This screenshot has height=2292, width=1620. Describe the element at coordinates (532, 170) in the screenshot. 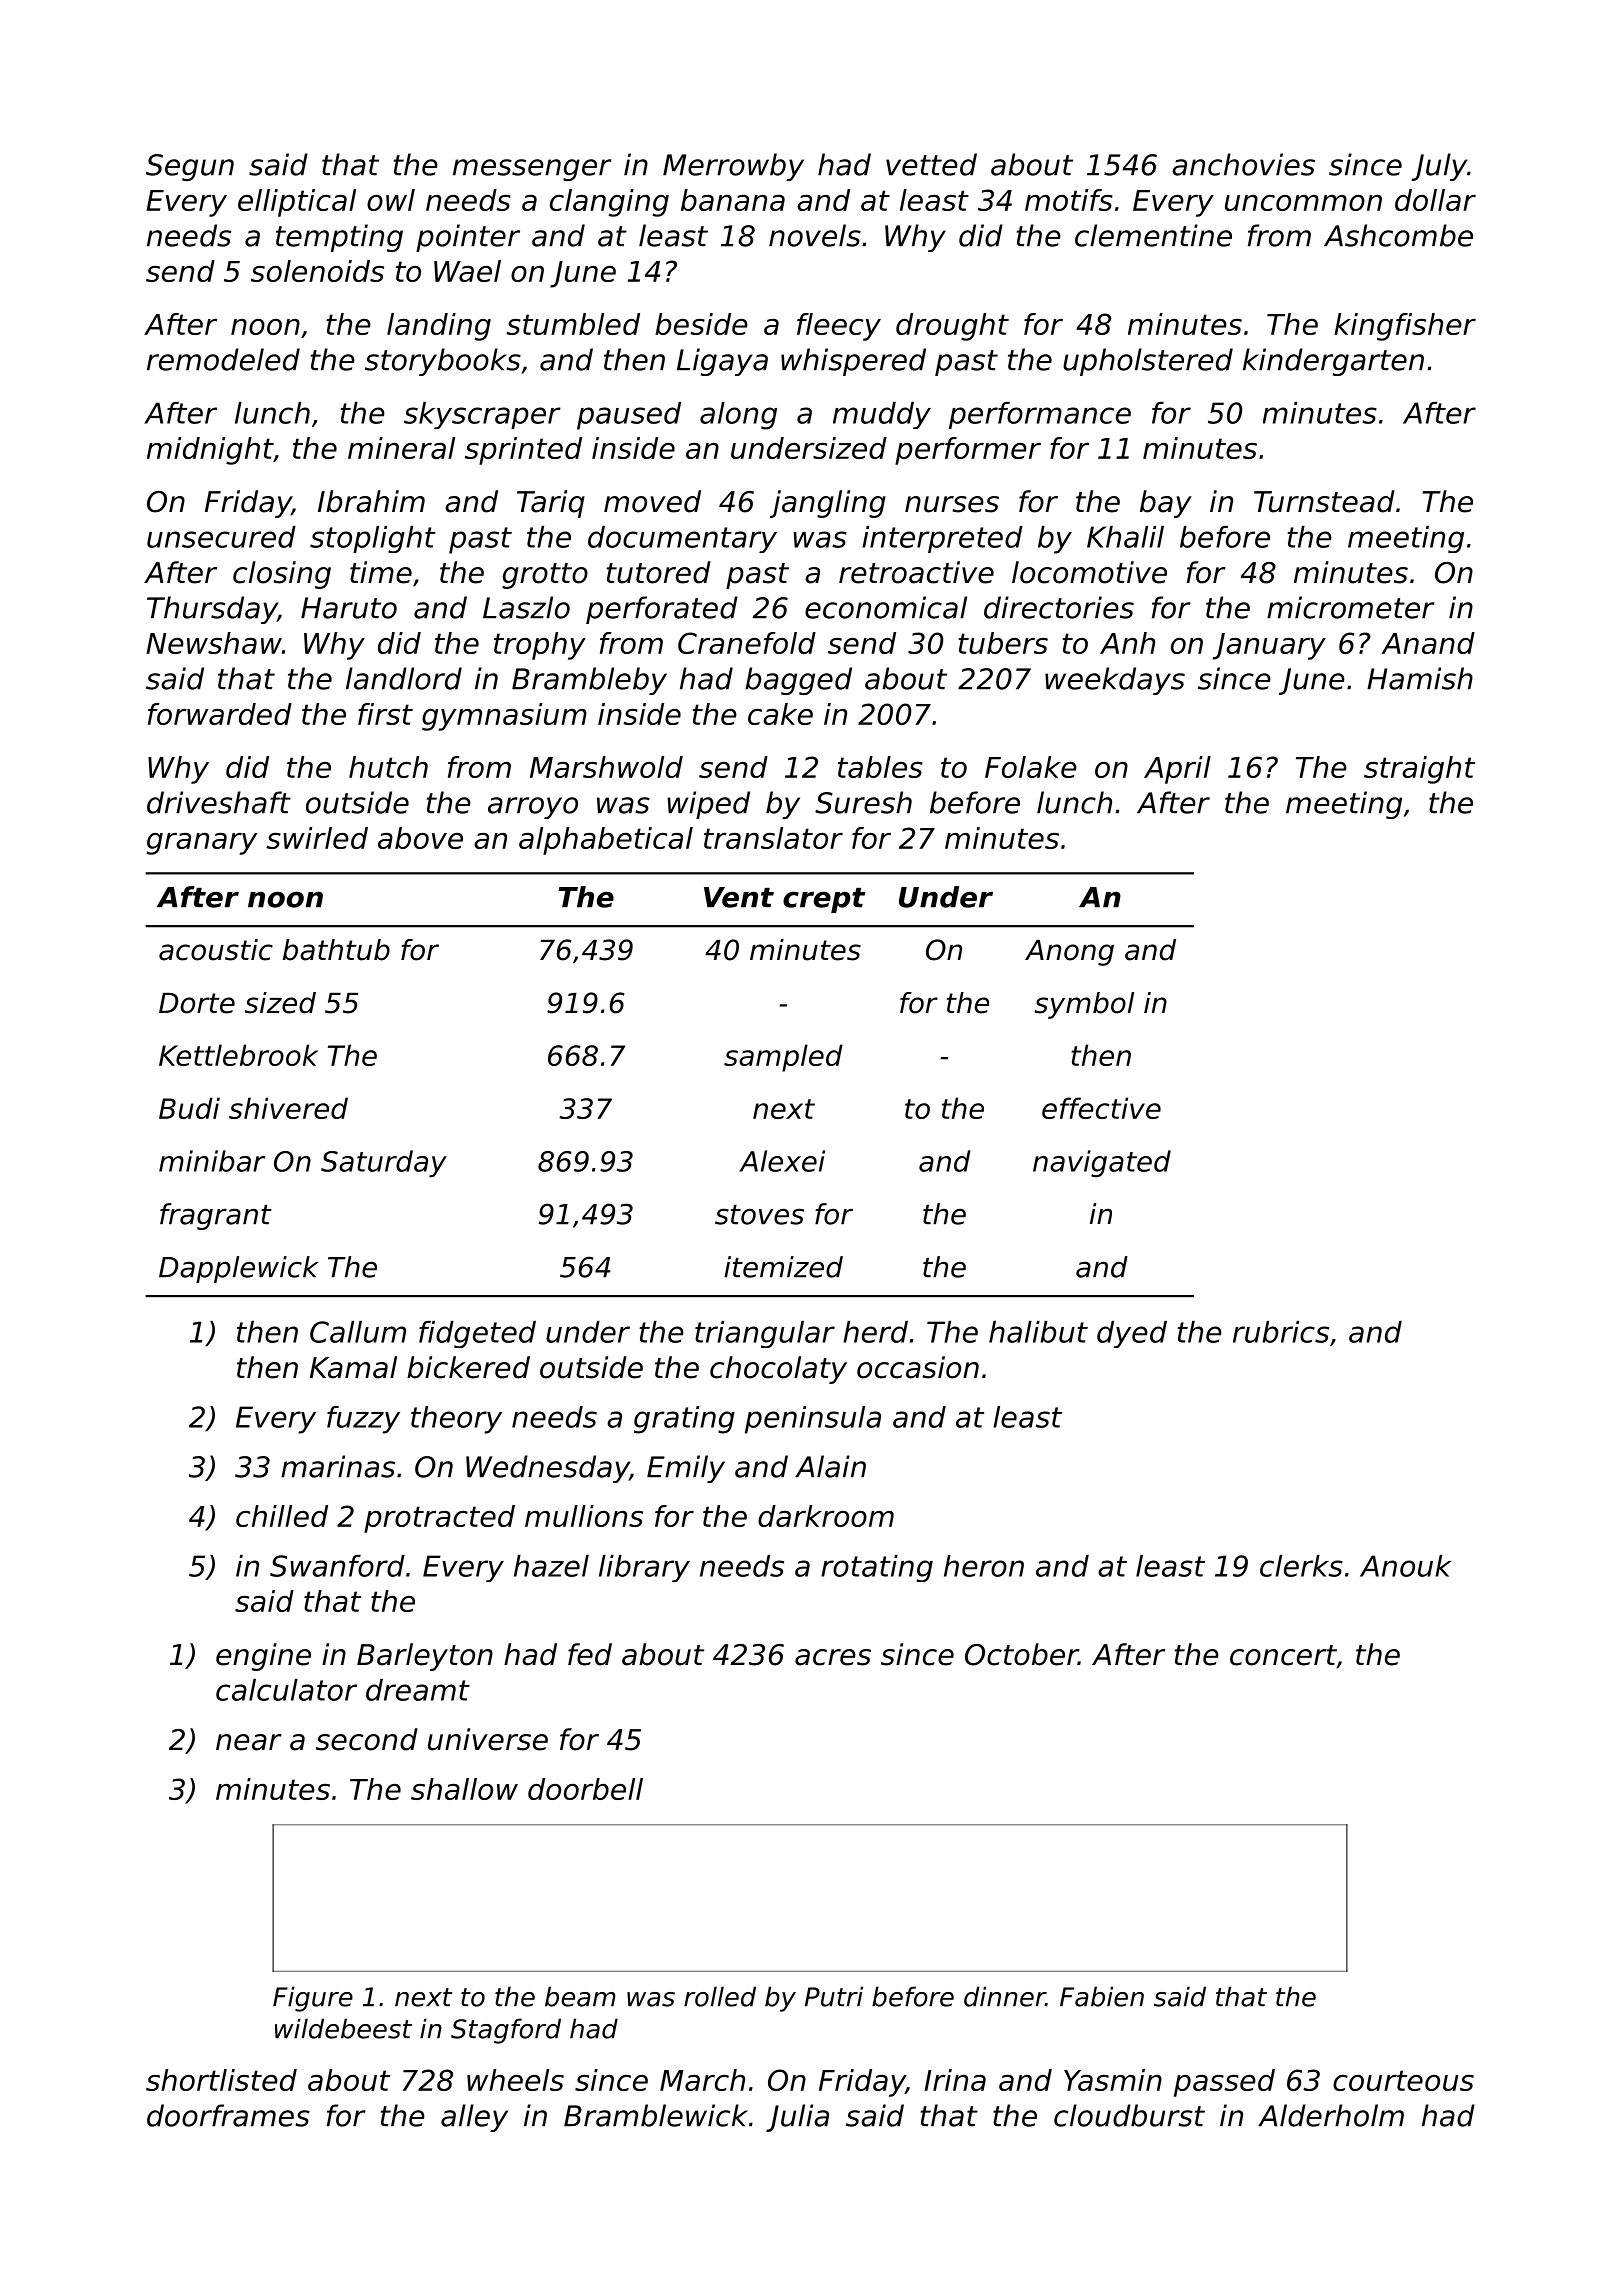

I see `messenger` at that location.
